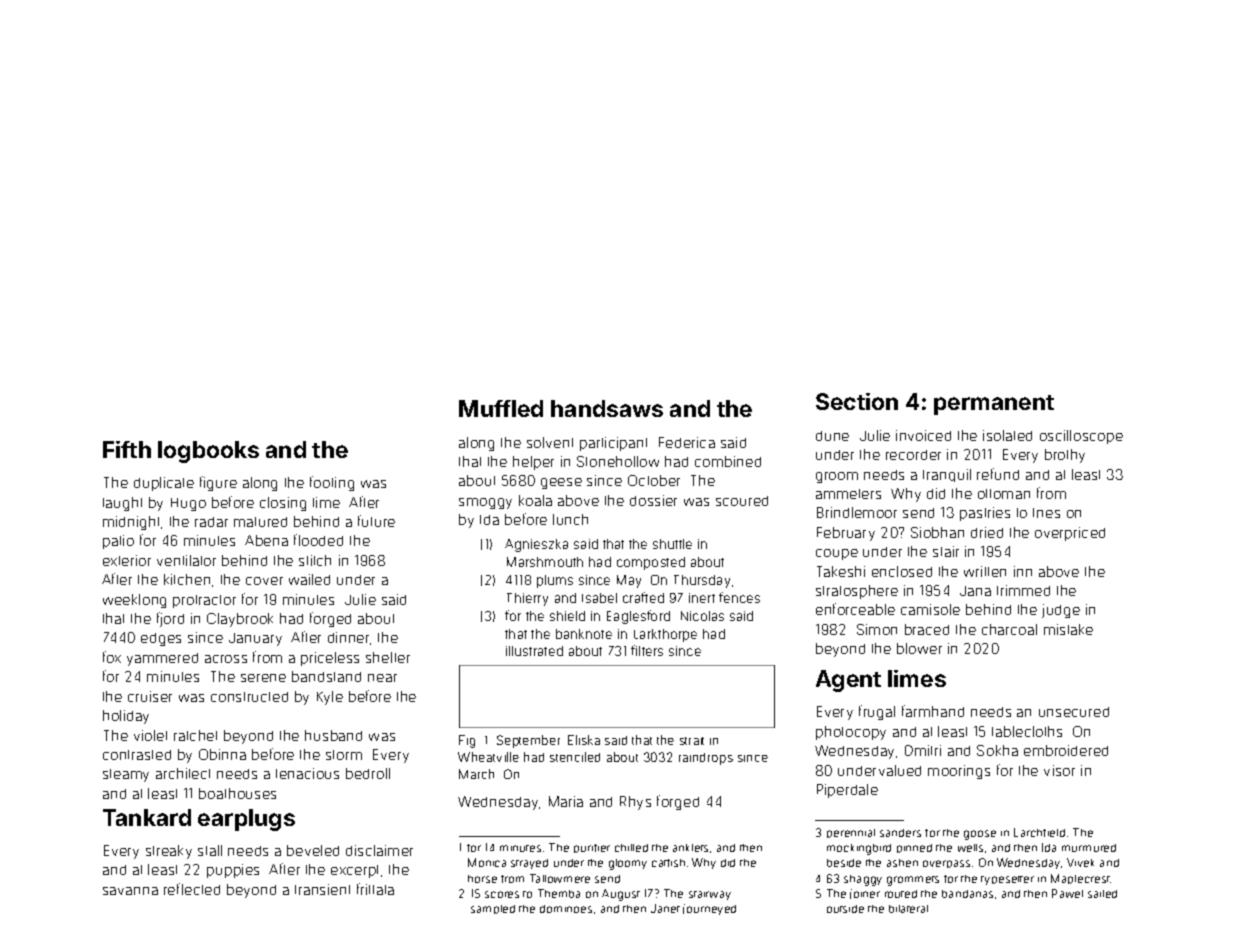 This image has height=952, width=1233. What do you see at coordinates (127, 449) in the image?
I see `Fifth` at bounding box center [127, 449].
